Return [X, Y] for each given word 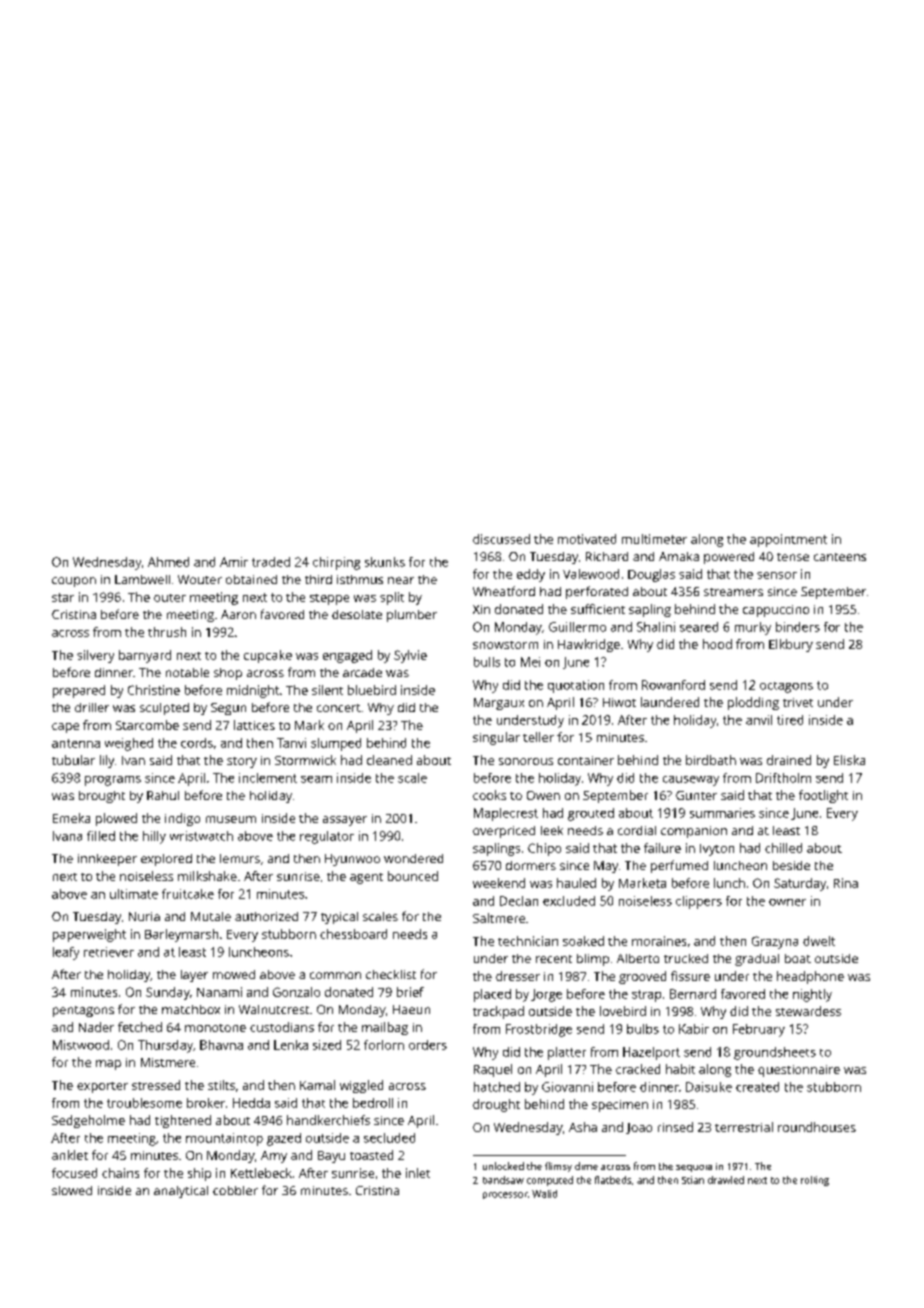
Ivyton [717, 850]
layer [194, 976]
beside [791, 865]
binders [798, 627]
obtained [251, 579]
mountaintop [224, 1139]
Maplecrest [506, 814]
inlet [418, 1173]
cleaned [389, 760]
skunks [385, 562]
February [759, 1030]
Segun [228, 709]
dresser [518, 976]
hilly [154, 837]
